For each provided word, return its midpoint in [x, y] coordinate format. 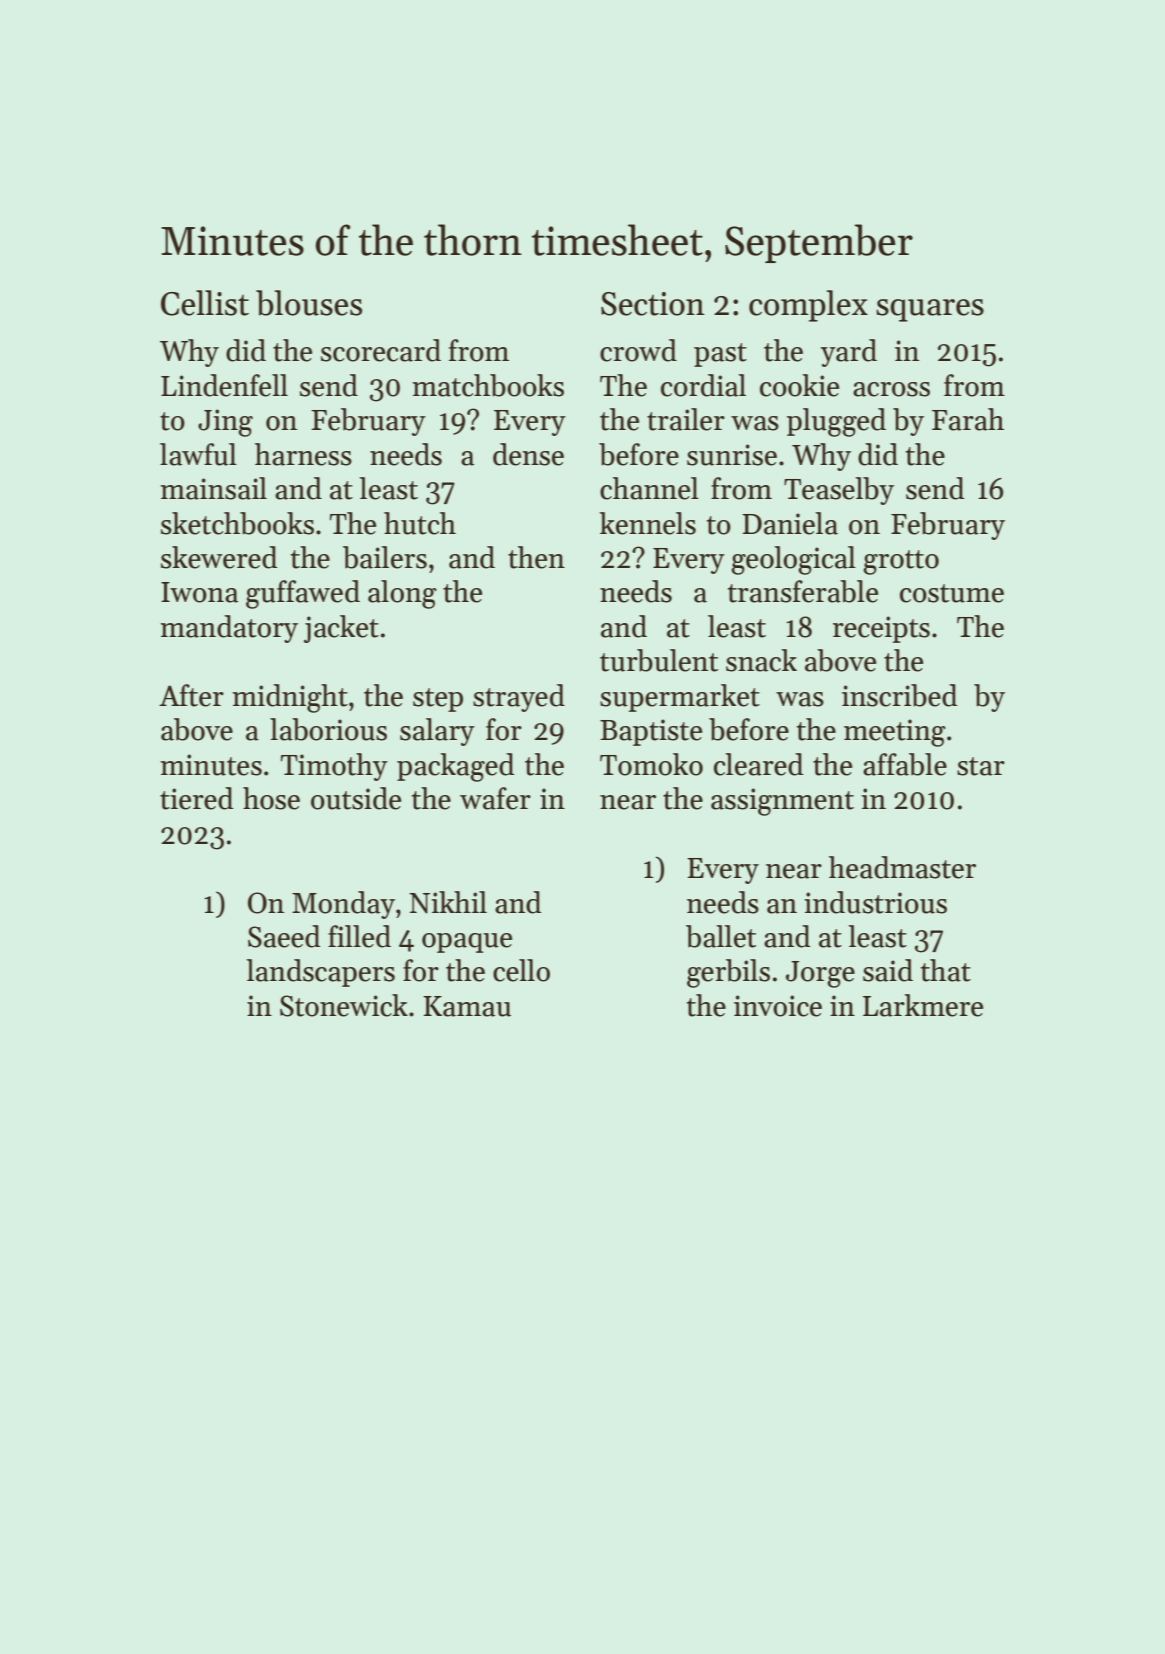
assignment [782, 802]
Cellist [205, 303]
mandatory [229, 629]
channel [649, 488]
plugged [836, 422]
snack [761, 660]
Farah [968, 419]
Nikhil [448, 902]
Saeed [284, 936]
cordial [703, 385]
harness [303, 454]
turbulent [659, 660]
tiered [196, 798]
